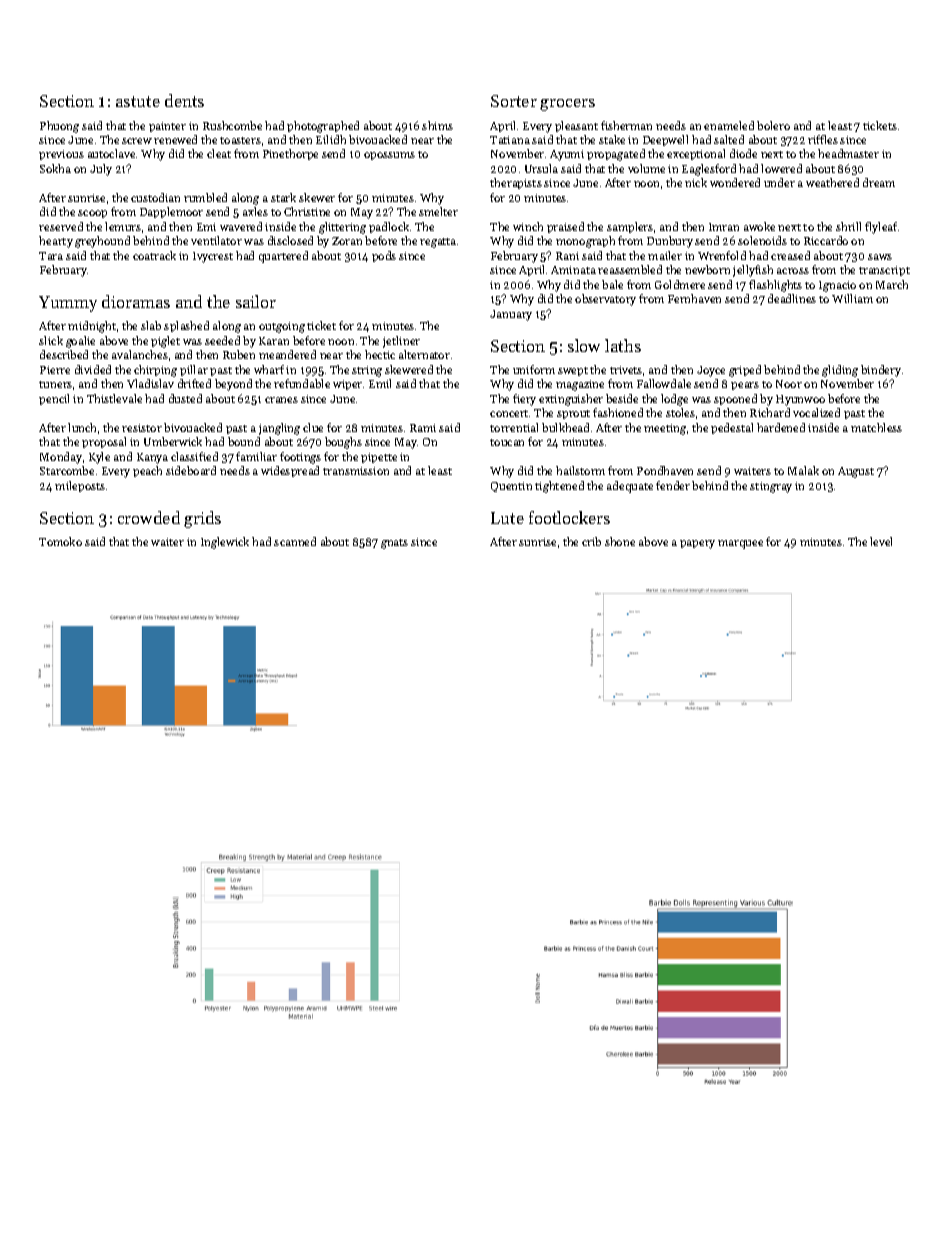  Describe the element at coordinates (225, 543) in the image. I see `Inglewick` at that location.
